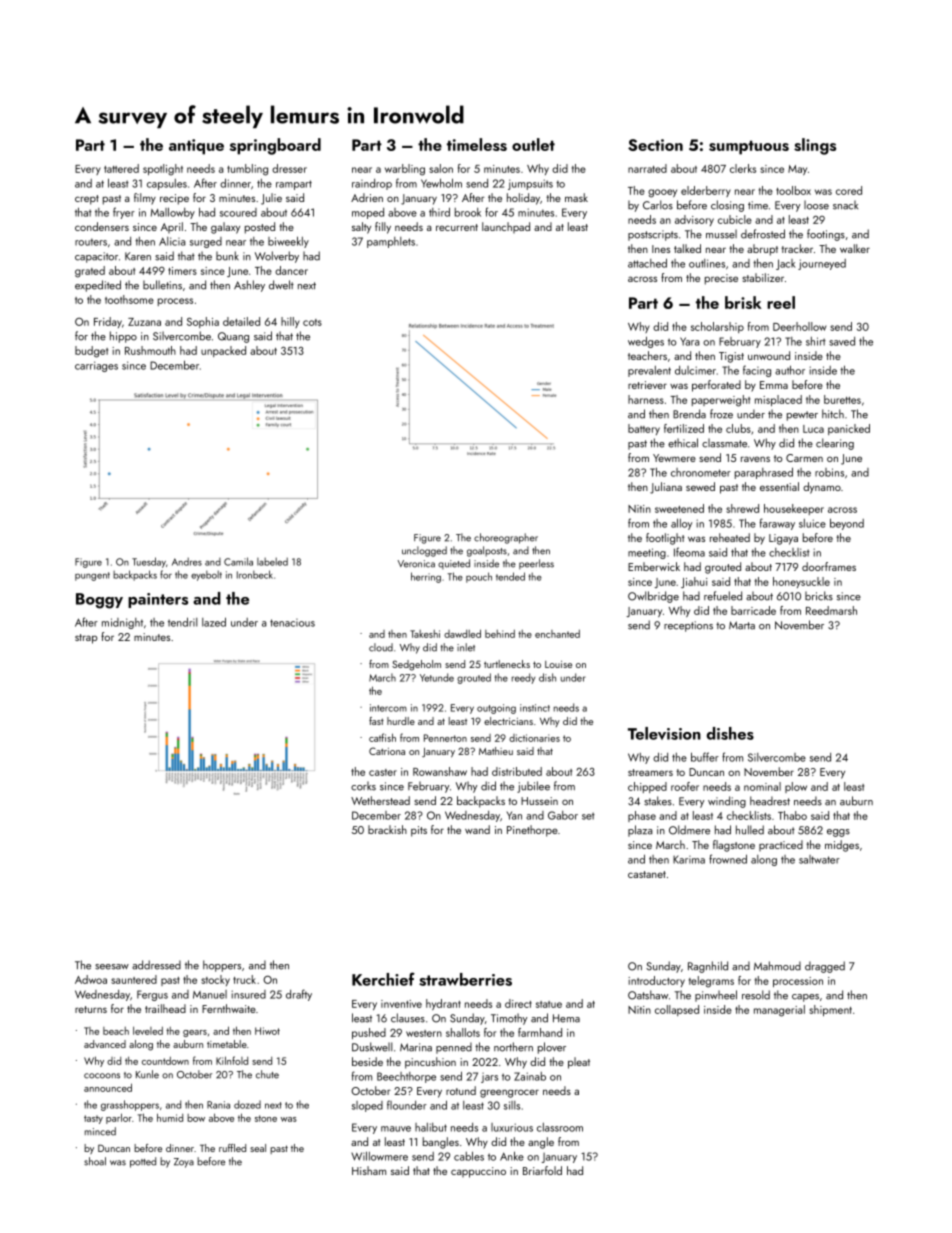 This screenshot has height=1233, width=952. Describe the element at coordinates (542, 1170) in the screenshot. I see `Briarfold` at that location.
